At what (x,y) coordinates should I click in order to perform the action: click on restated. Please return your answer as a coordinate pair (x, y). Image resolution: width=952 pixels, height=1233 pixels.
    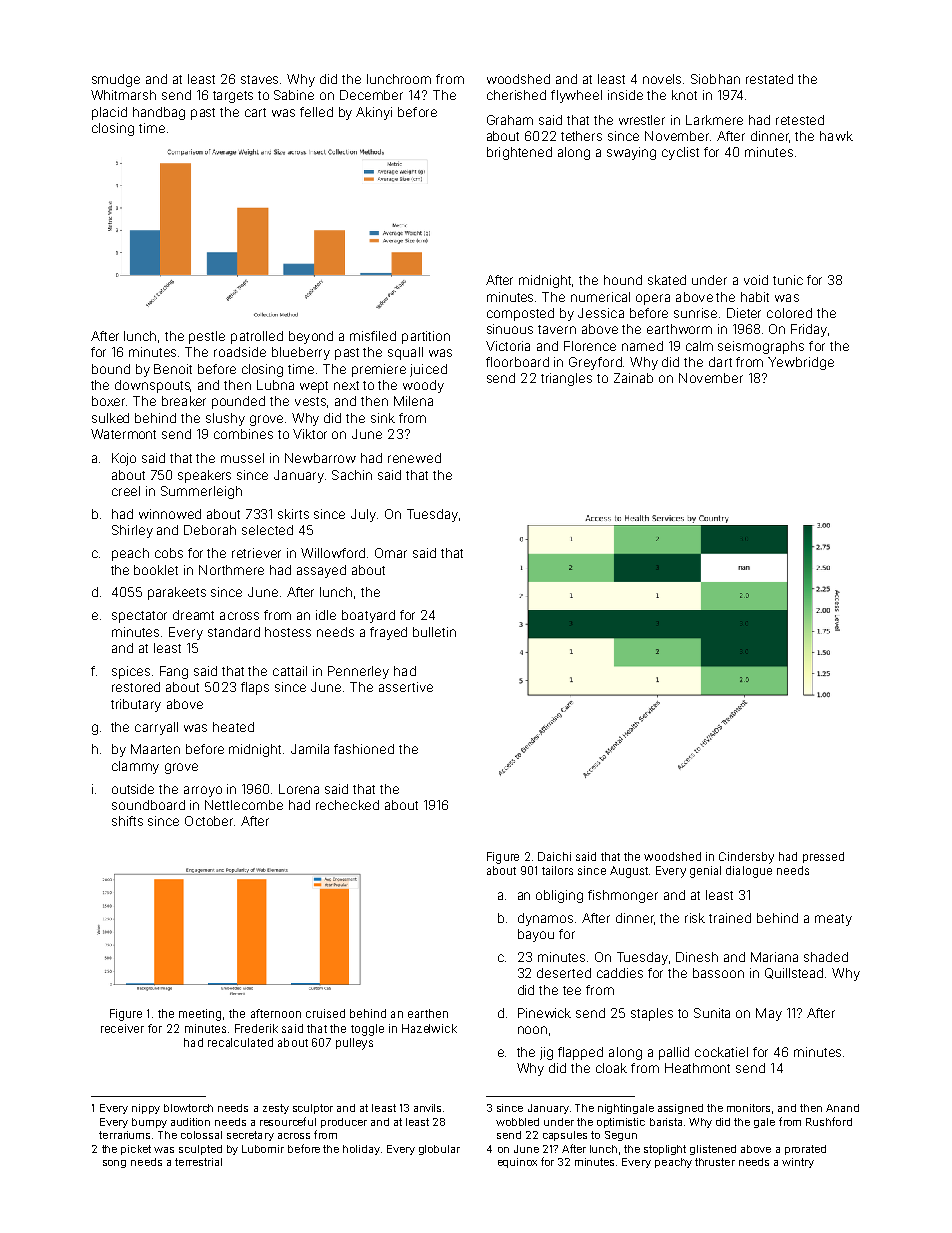
    Looking at the image, I should click on (769, 79).
